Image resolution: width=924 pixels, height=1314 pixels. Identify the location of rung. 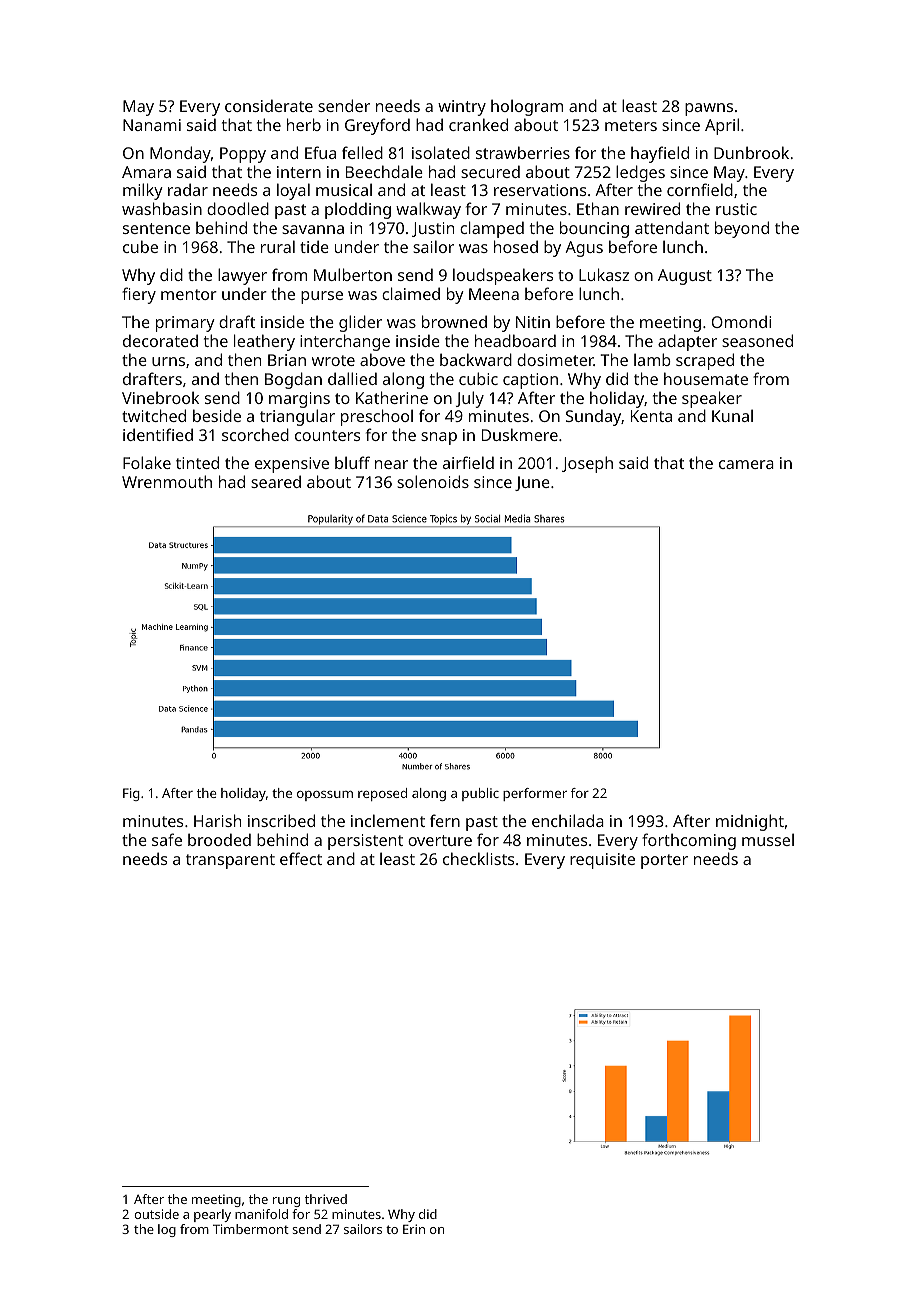
(286, 1202).
